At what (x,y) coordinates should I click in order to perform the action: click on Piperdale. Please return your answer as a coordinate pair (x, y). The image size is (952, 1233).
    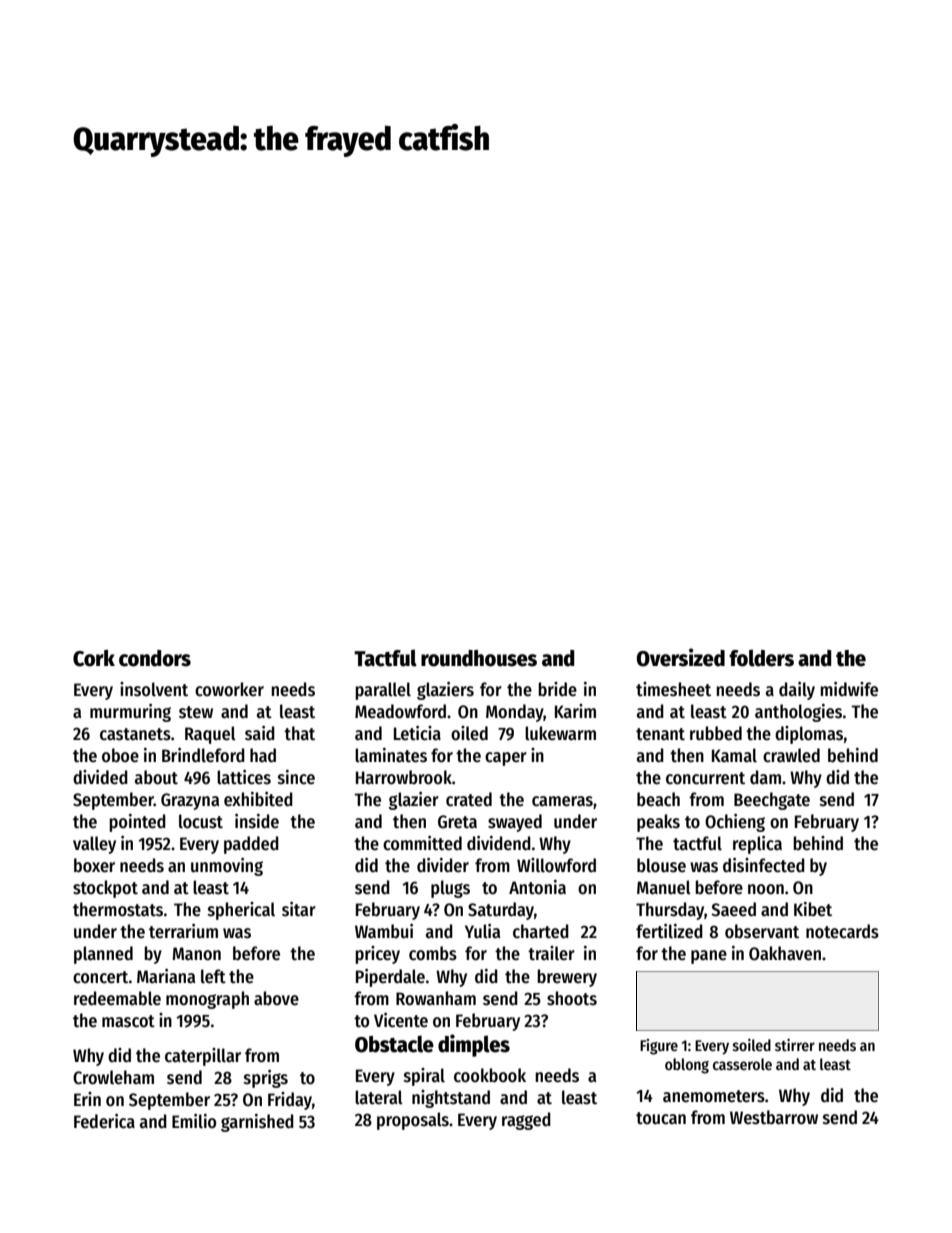
    Looking at the image, I should click on (390, 978).
